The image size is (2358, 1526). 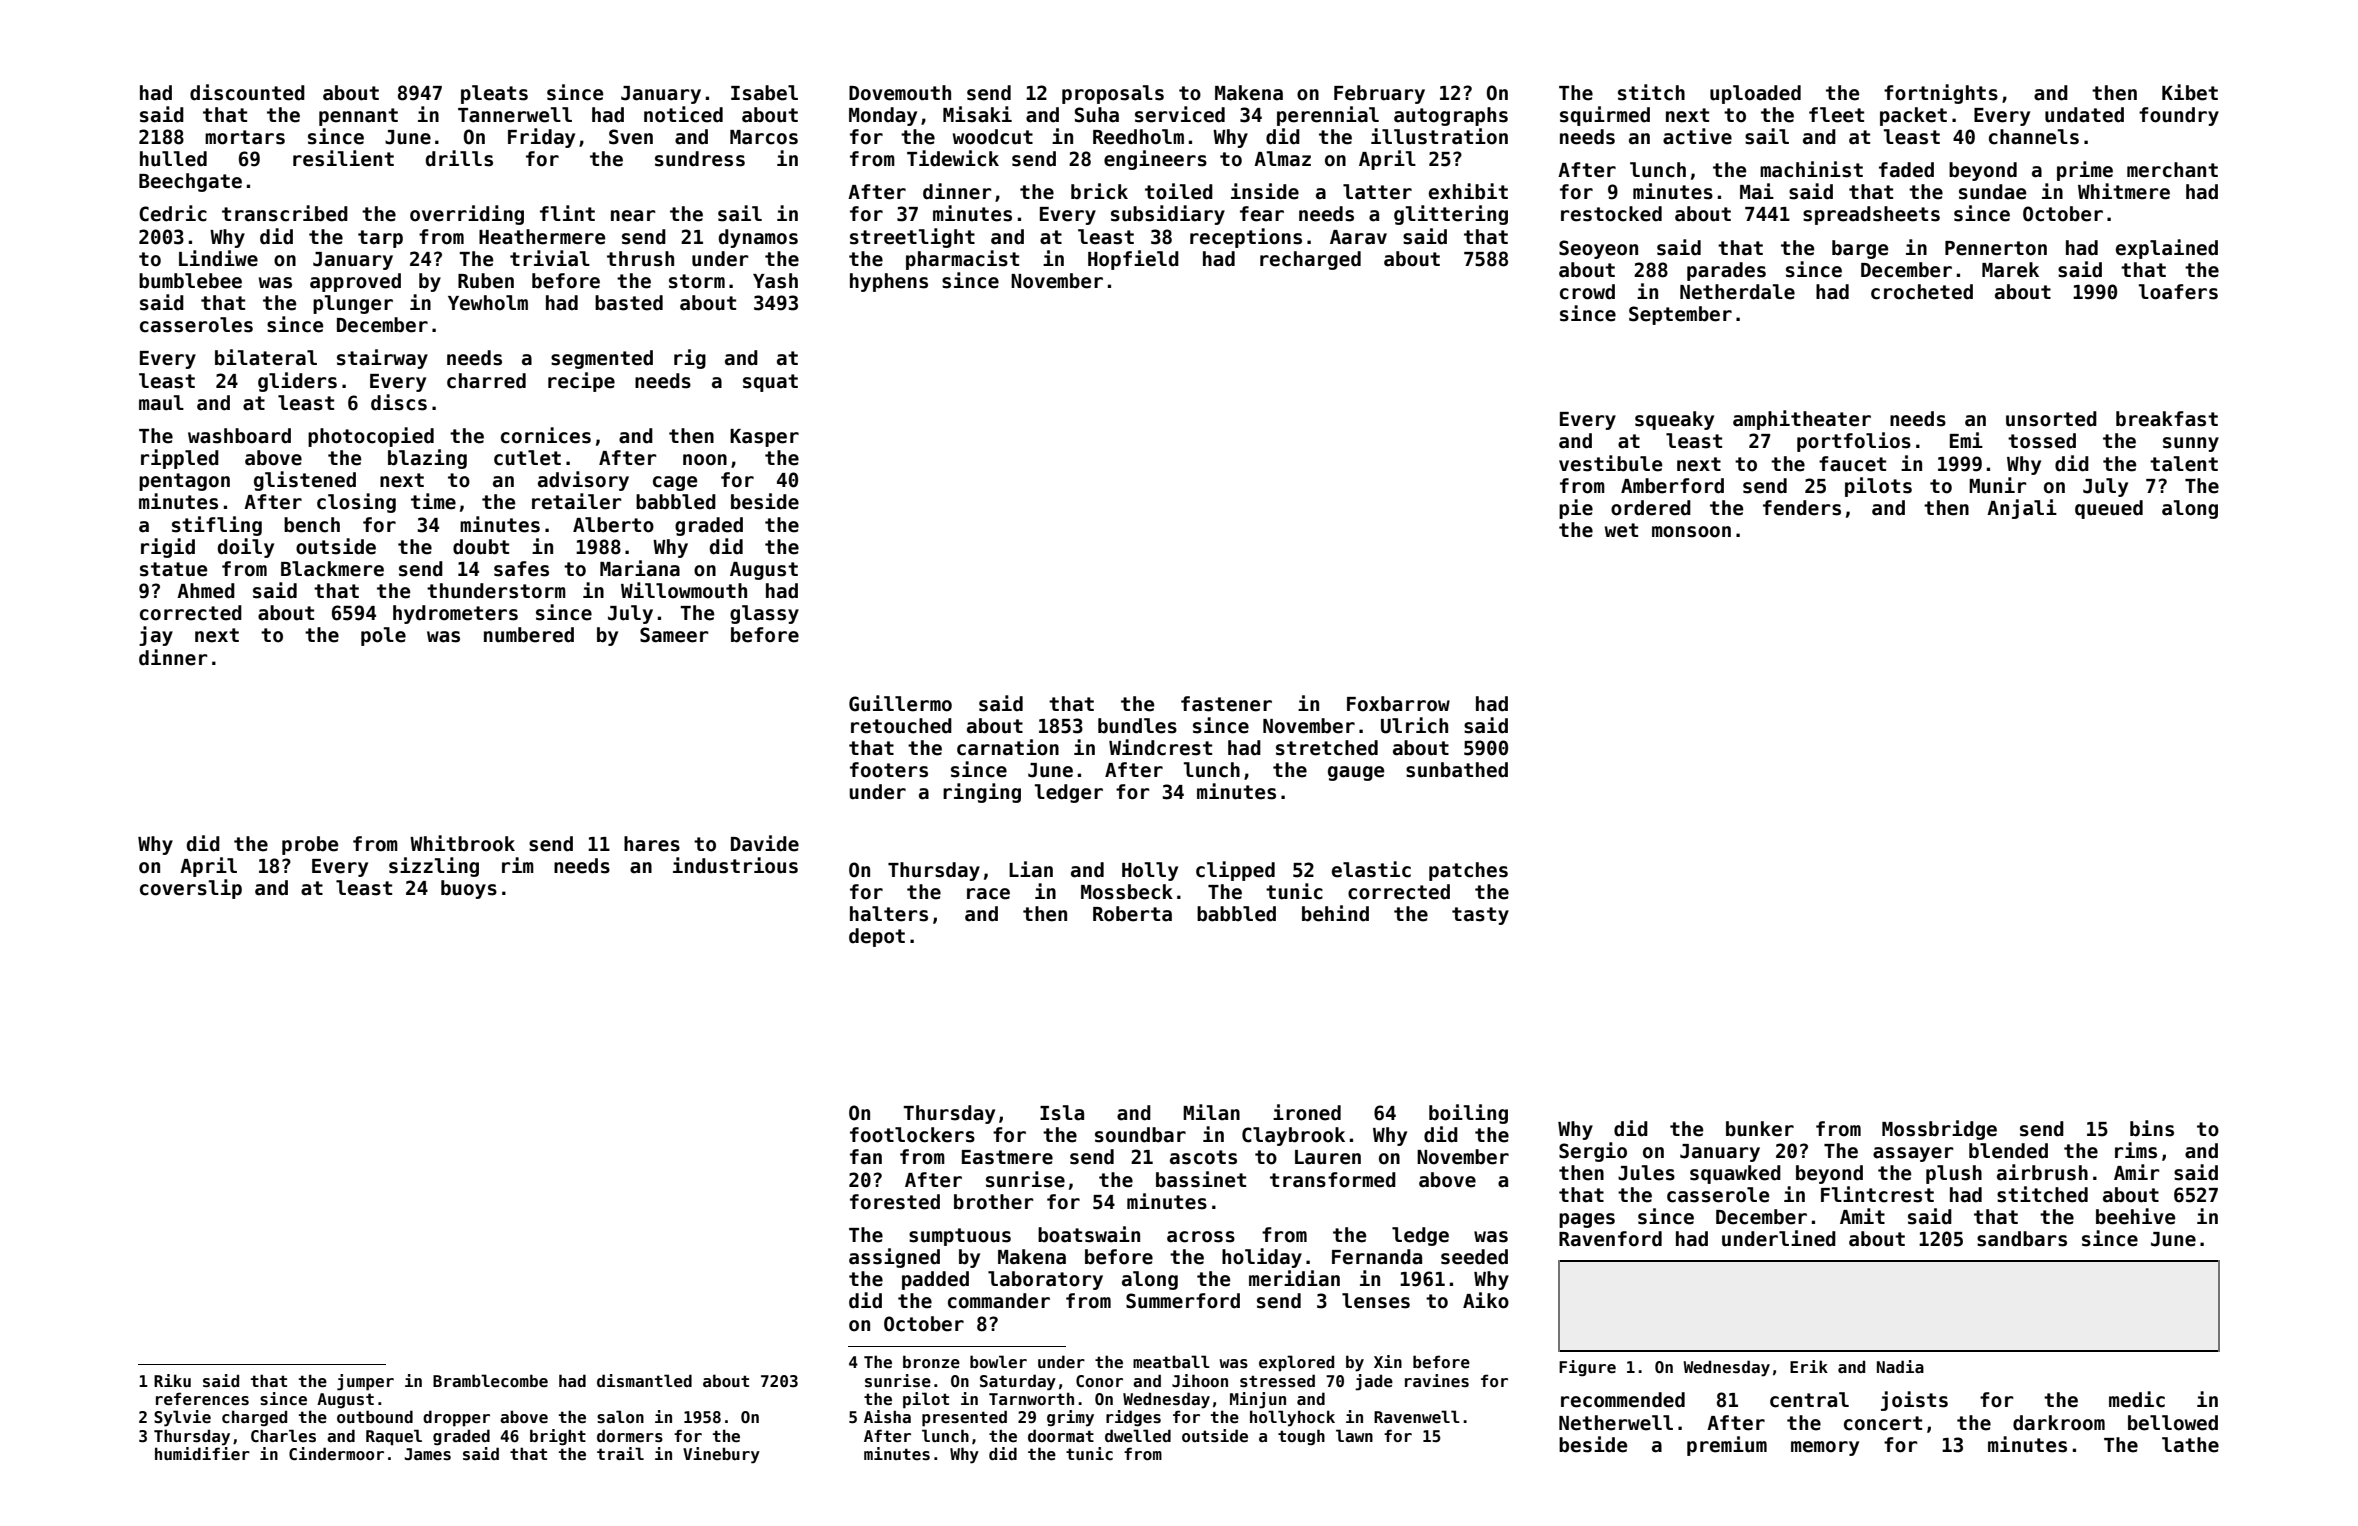 I want to click on discounted, so click(x=247, y=92).
